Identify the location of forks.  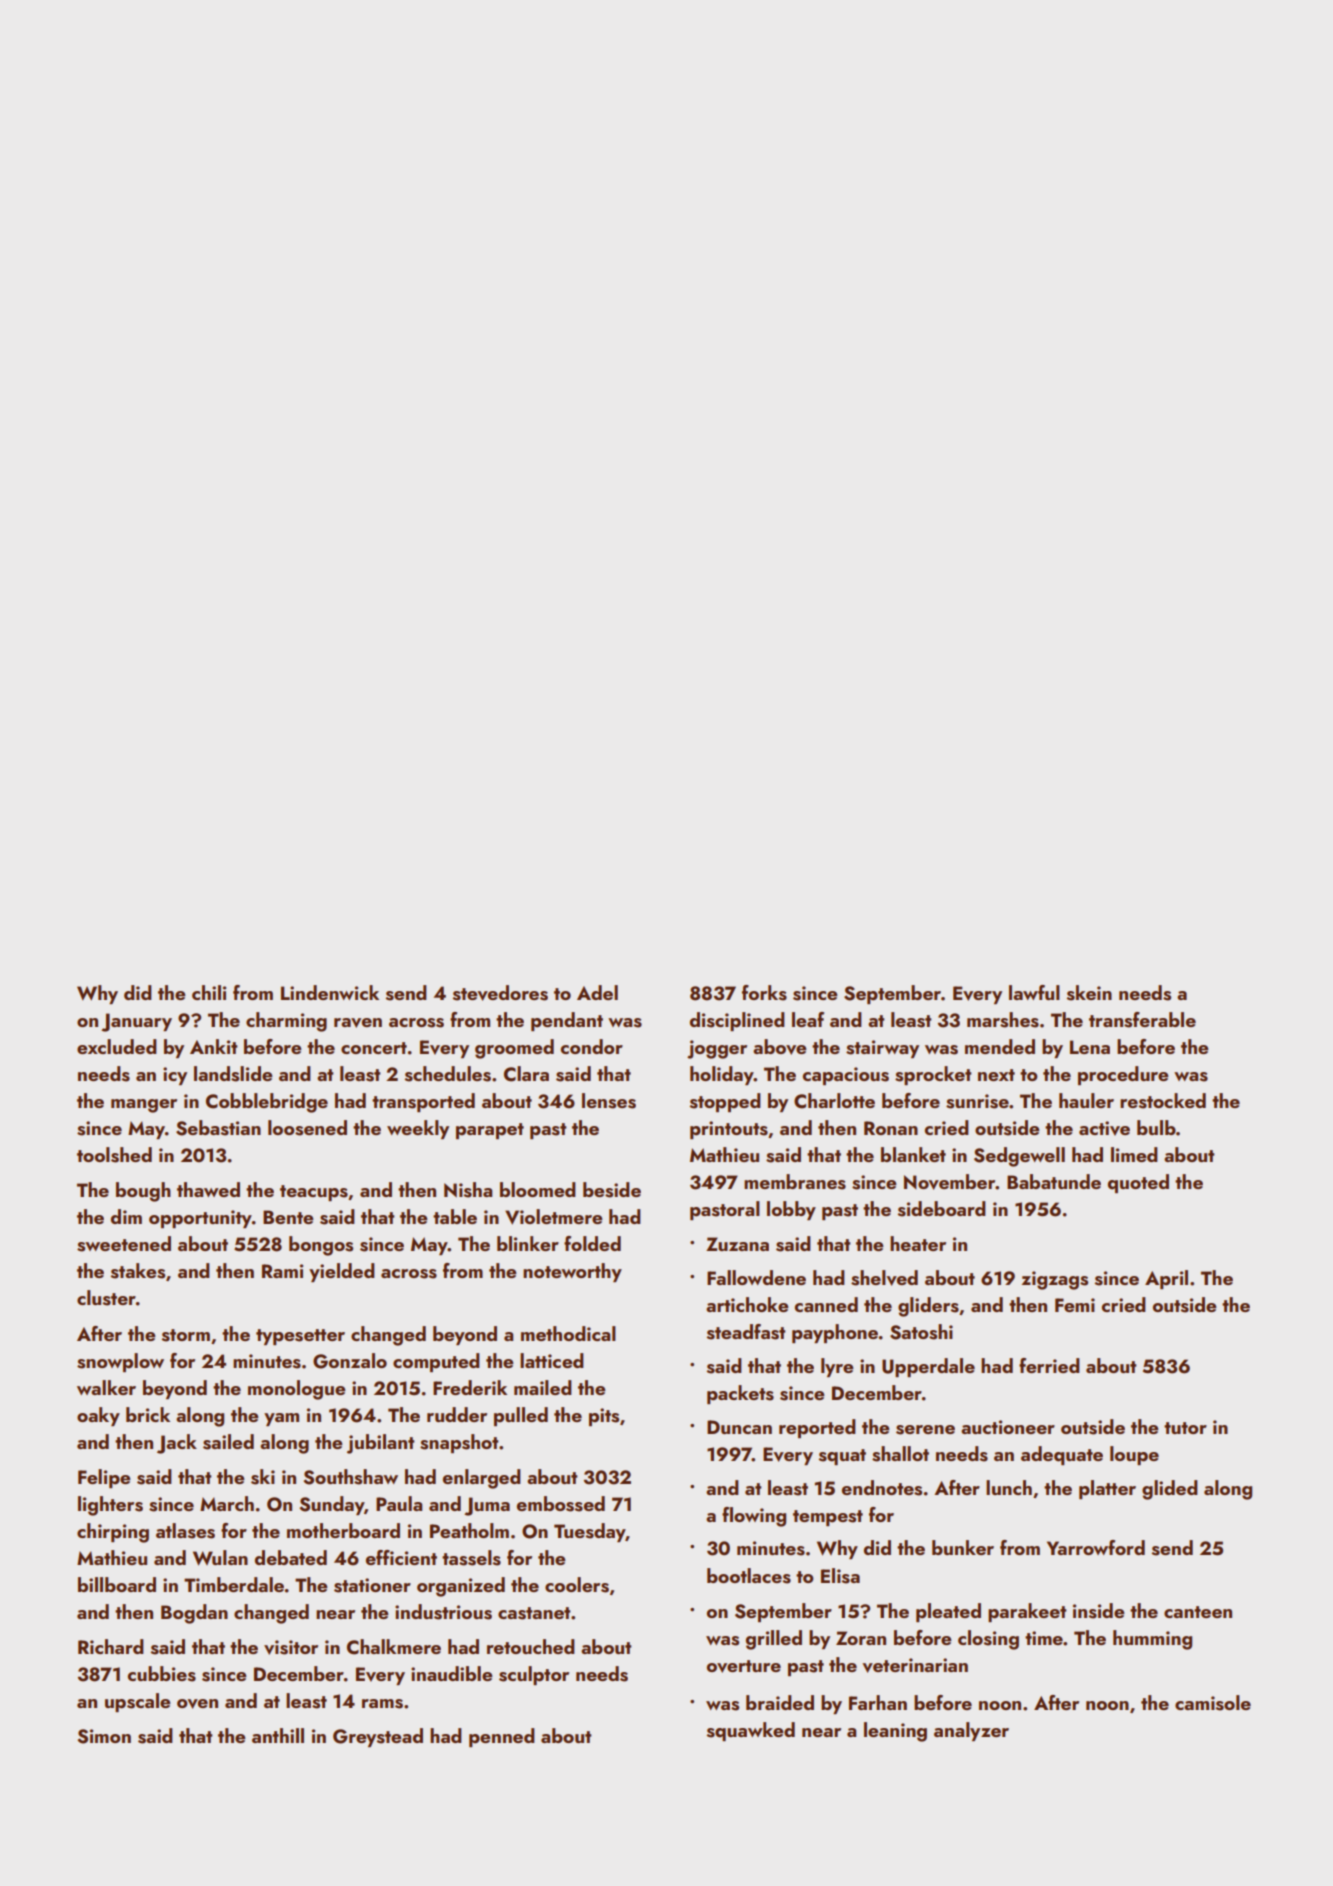
(764, 993).
